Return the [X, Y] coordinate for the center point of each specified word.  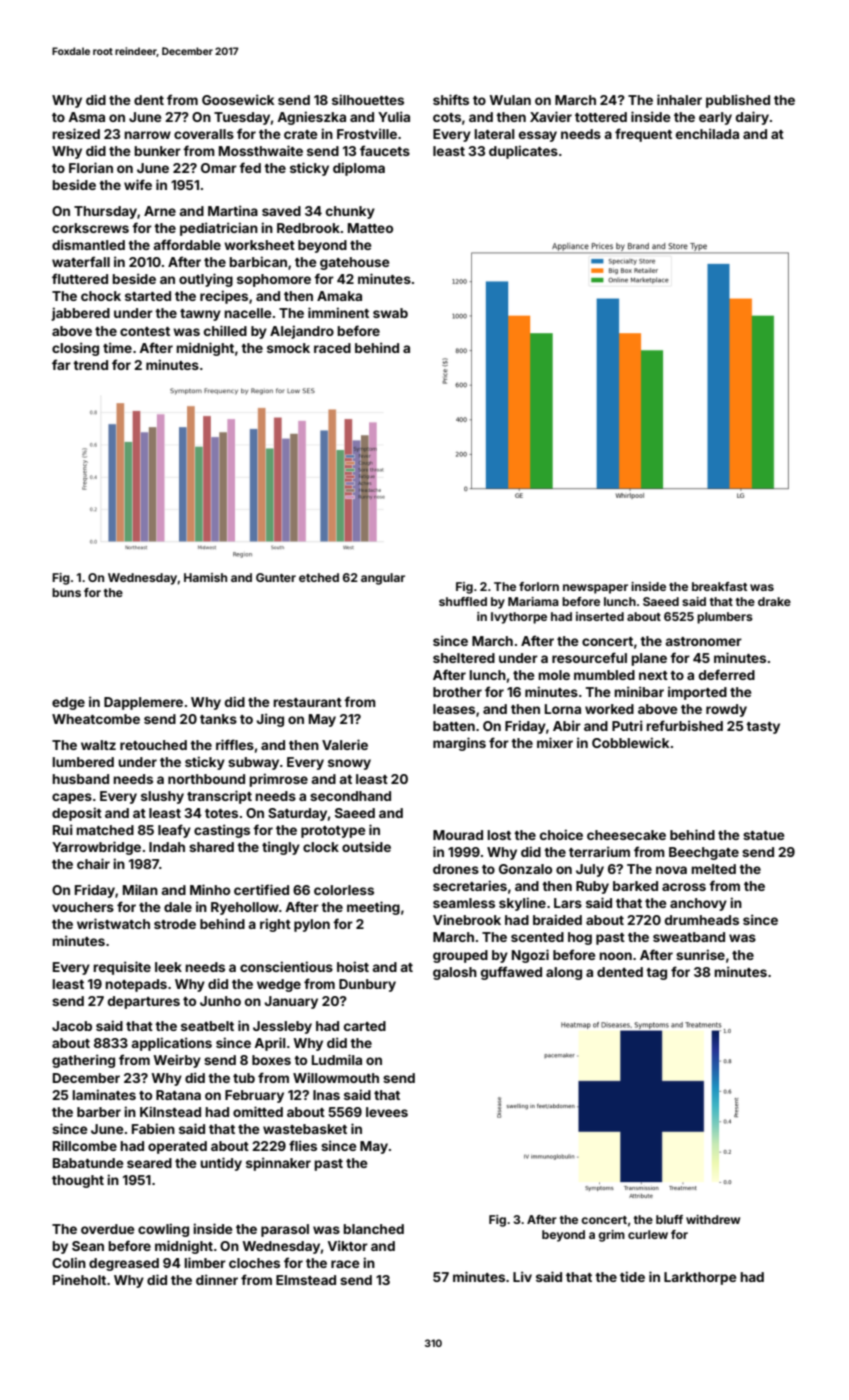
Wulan [510, 100]
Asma [86, 117]
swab [390, 313]
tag [656, 974]
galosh [455, 973]
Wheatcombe [96, 719]
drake [774, 601]
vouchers [83, 907]
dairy [752, 118]
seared [149, 1163]
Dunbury [367, 985]
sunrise [700, 954]
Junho [220, 1001]
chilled [225, 330]
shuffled [463, 601]
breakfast [719, 586]
